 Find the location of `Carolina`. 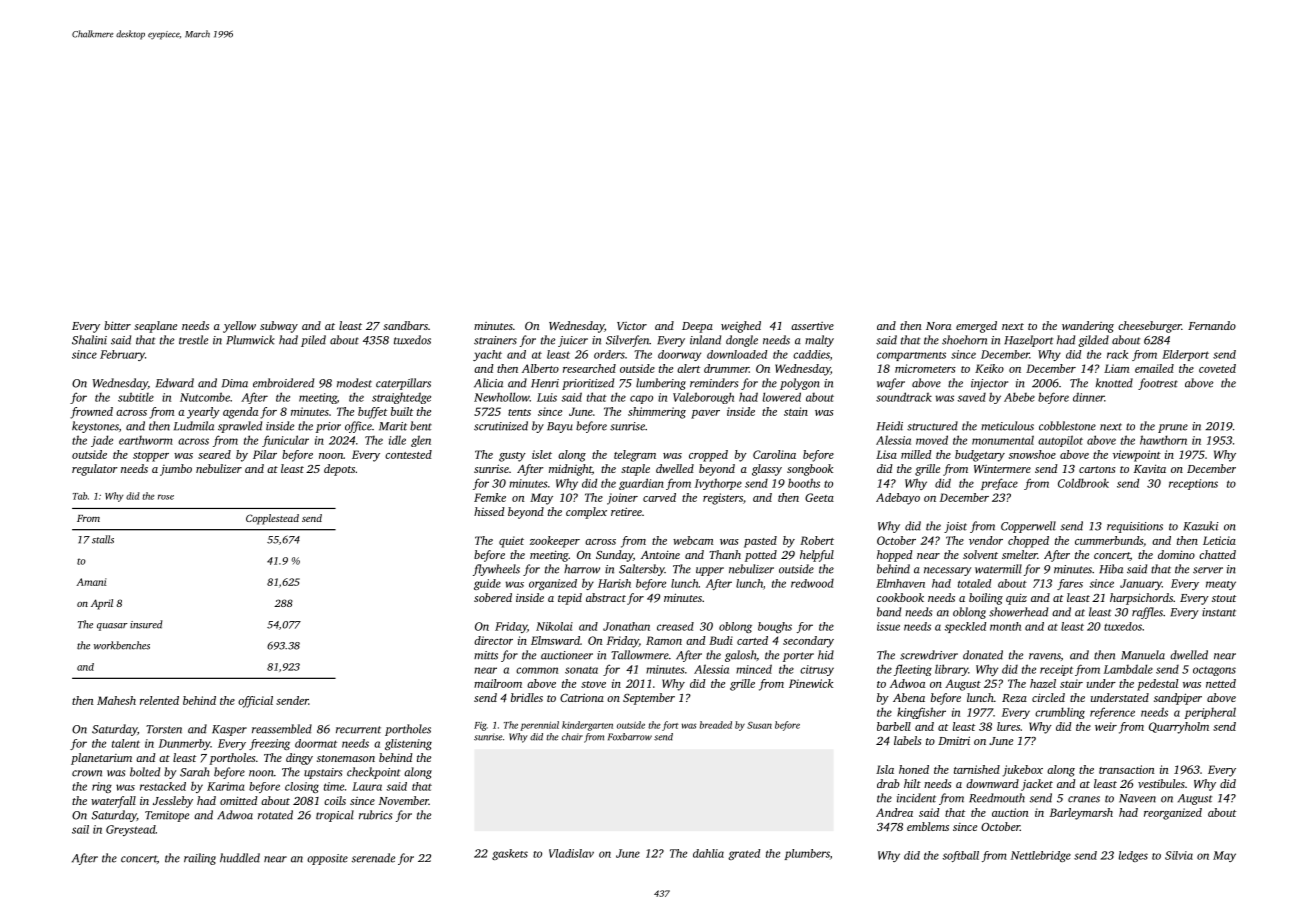

Carolina is located at coordinates (774, 454).
